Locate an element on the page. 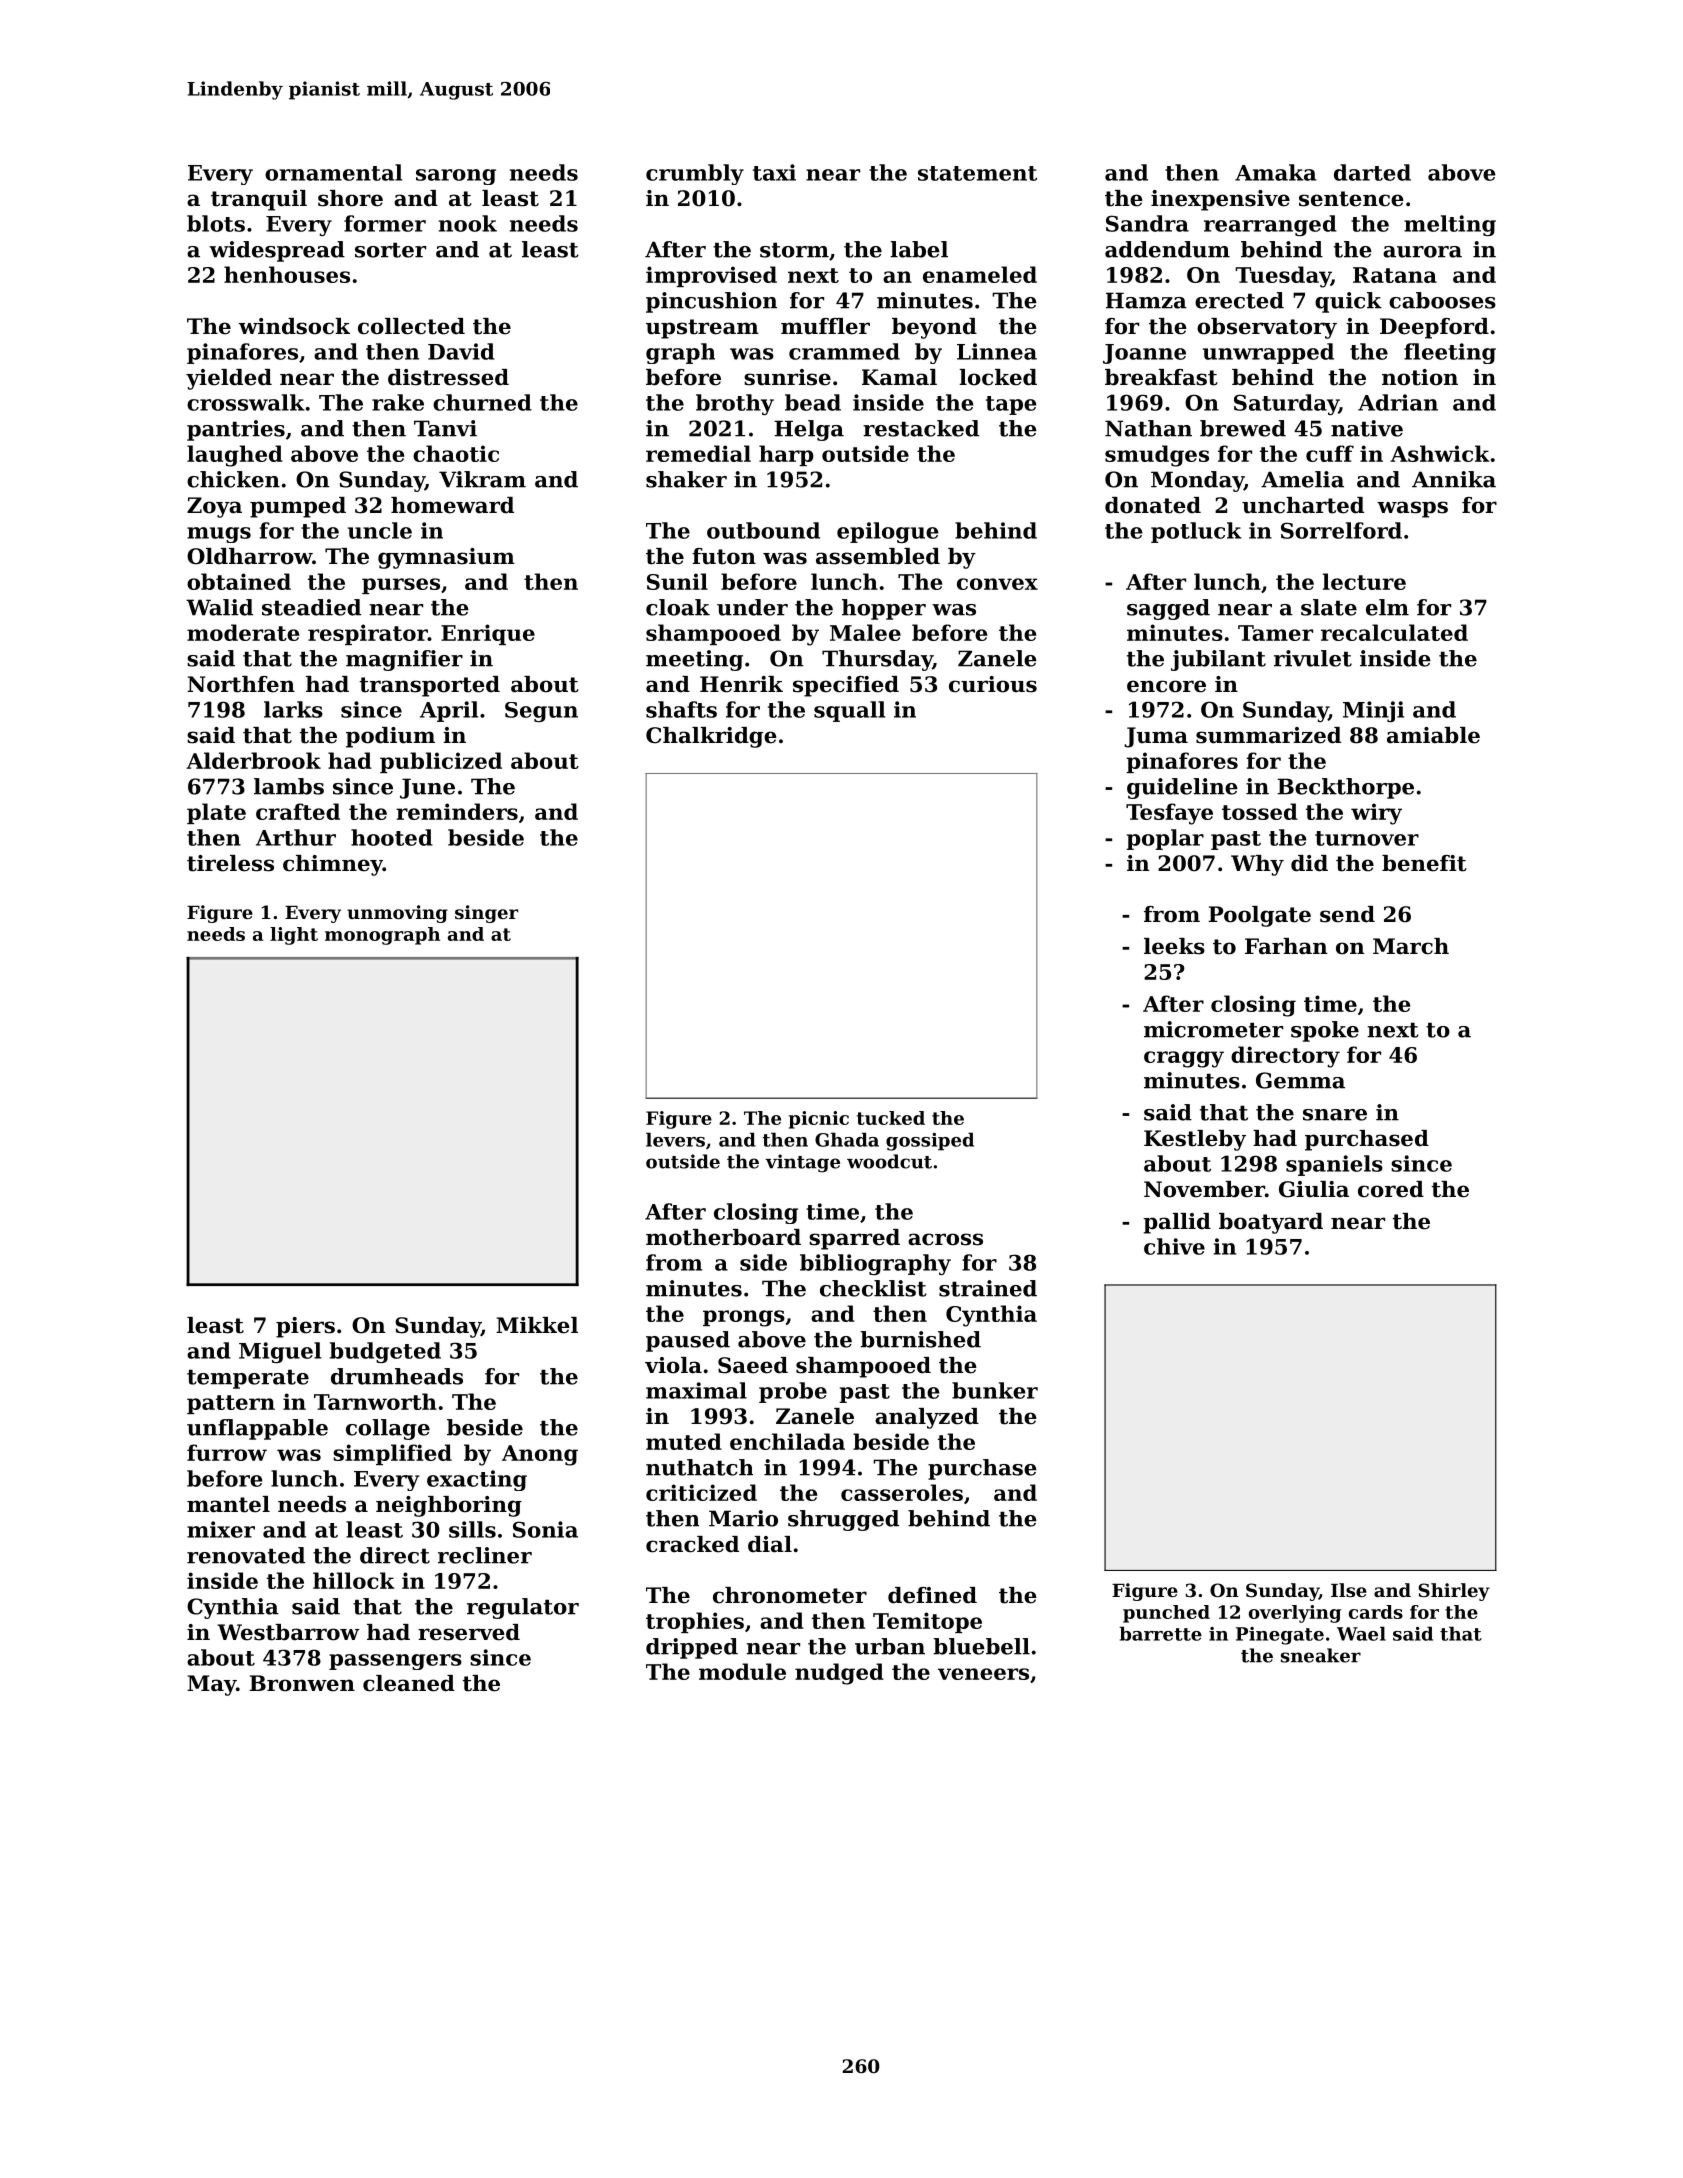 This page has width=1683, height=2178. poplar is located at coordinates (1165, 839).
